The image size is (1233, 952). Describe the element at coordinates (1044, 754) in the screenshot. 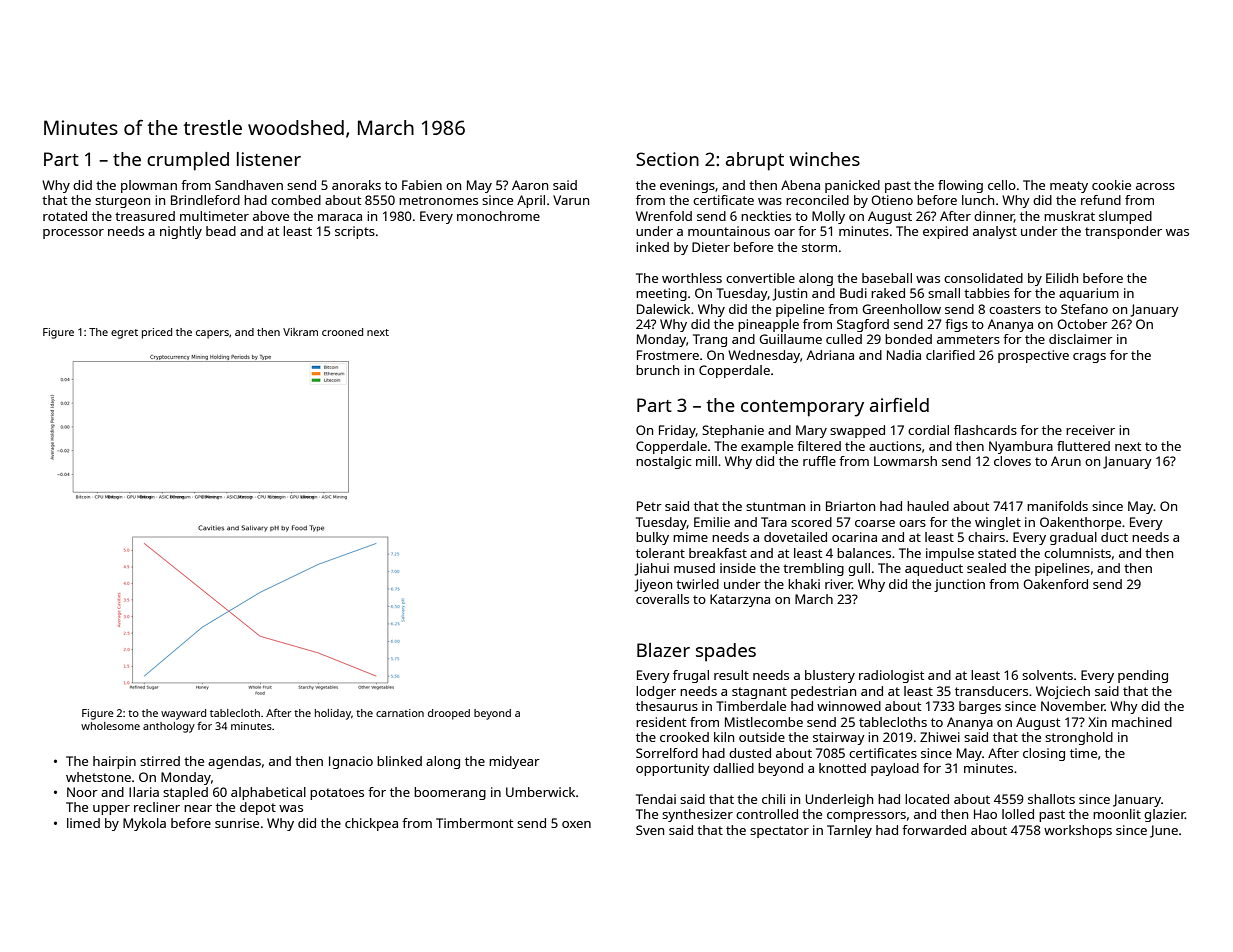

I see `closing` at that location.
